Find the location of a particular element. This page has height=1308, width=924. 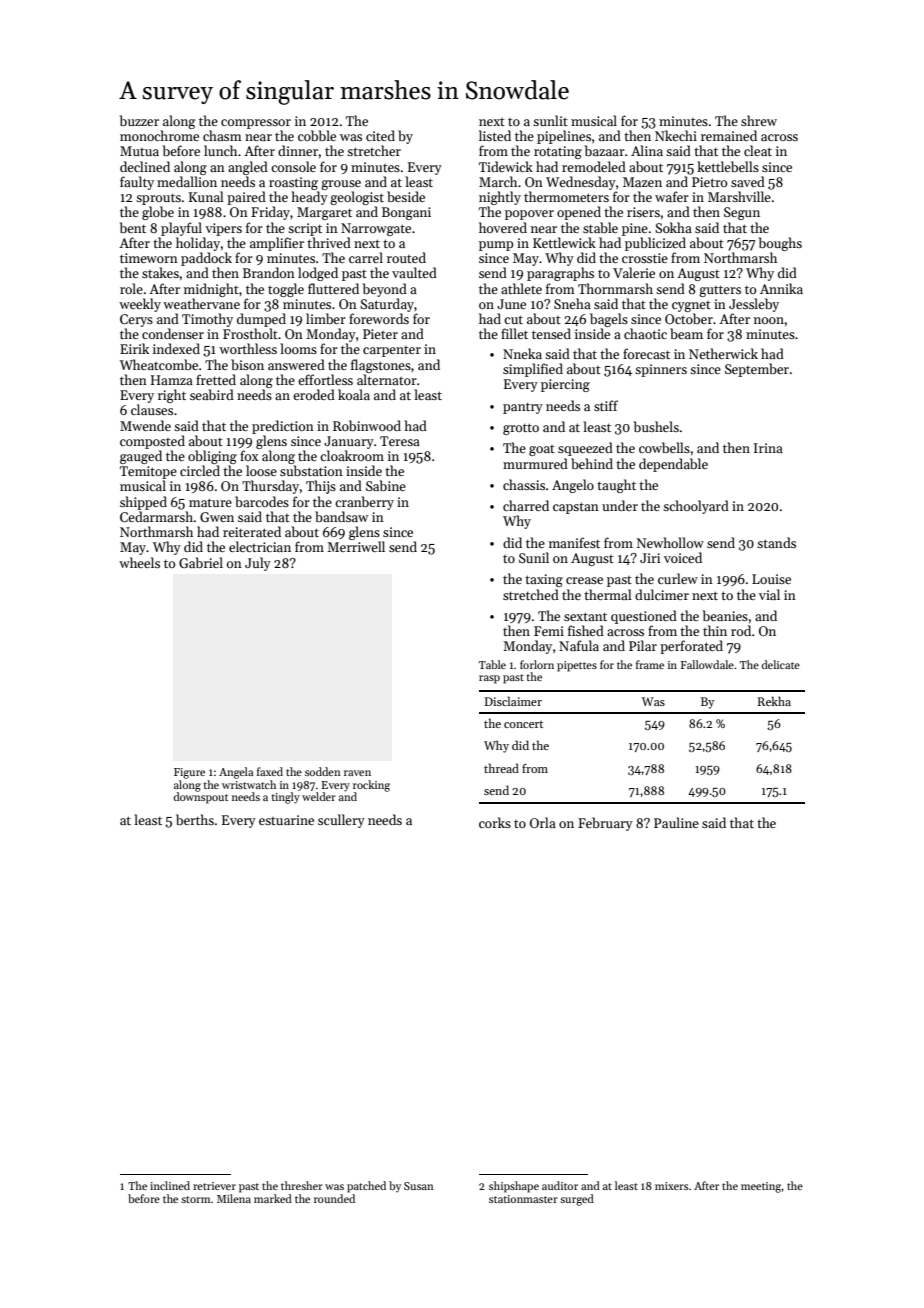

rasp is located at coordinates (489, 679).
